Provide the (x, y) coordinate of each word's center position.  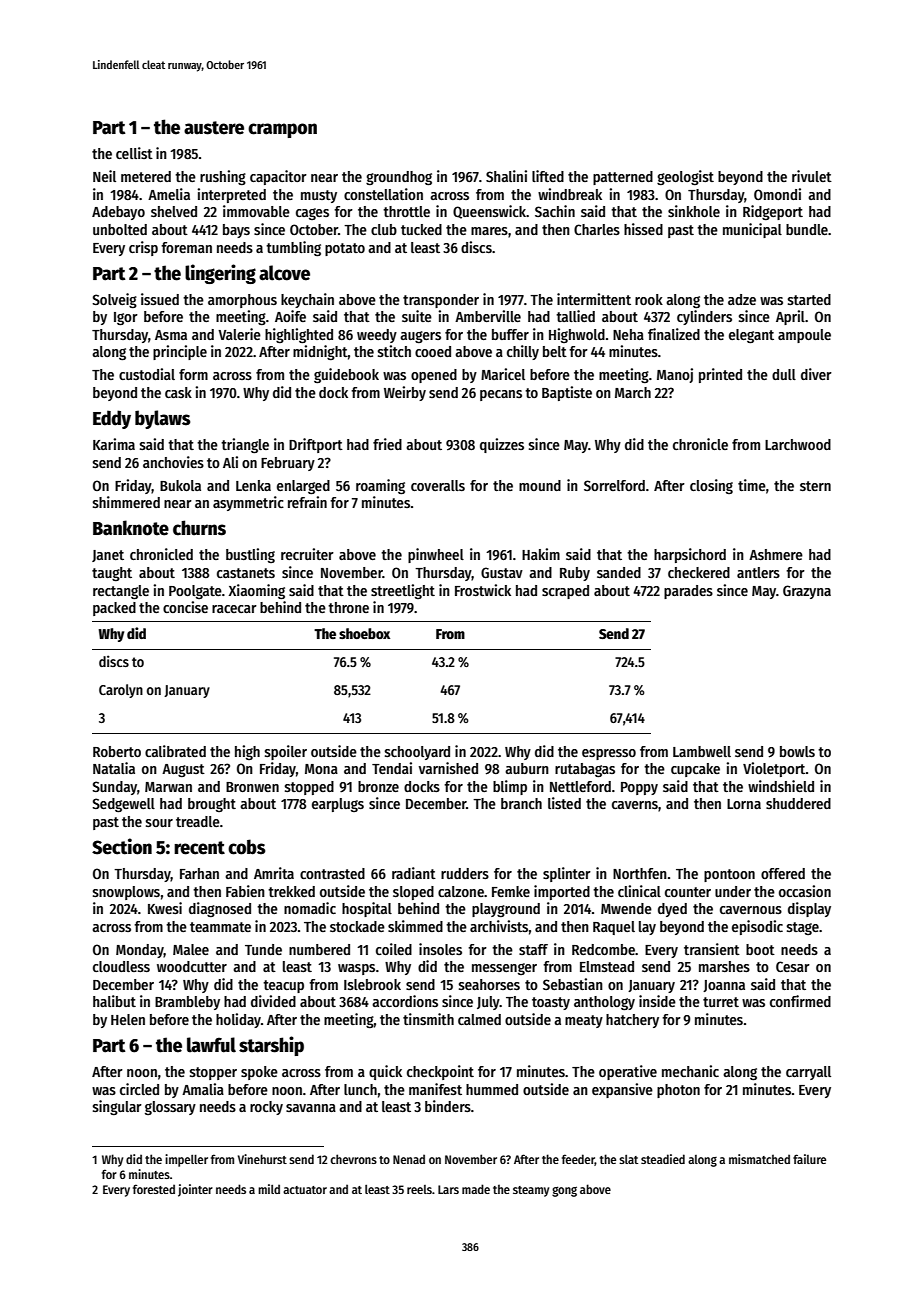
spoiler (286, 752)
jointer (195, 1190)
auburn (527, 768)
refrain (307, 502)
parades (688, 592)
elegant (751, 336)
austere (214, 128)
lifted (548, 176)
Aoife (290, 316)
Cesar (793, 966)
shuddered (798, 803)
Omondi (777, 194)
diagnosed (220, 909)
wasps (356, 969)
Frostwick (483, 590)
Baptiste (567, 393)
